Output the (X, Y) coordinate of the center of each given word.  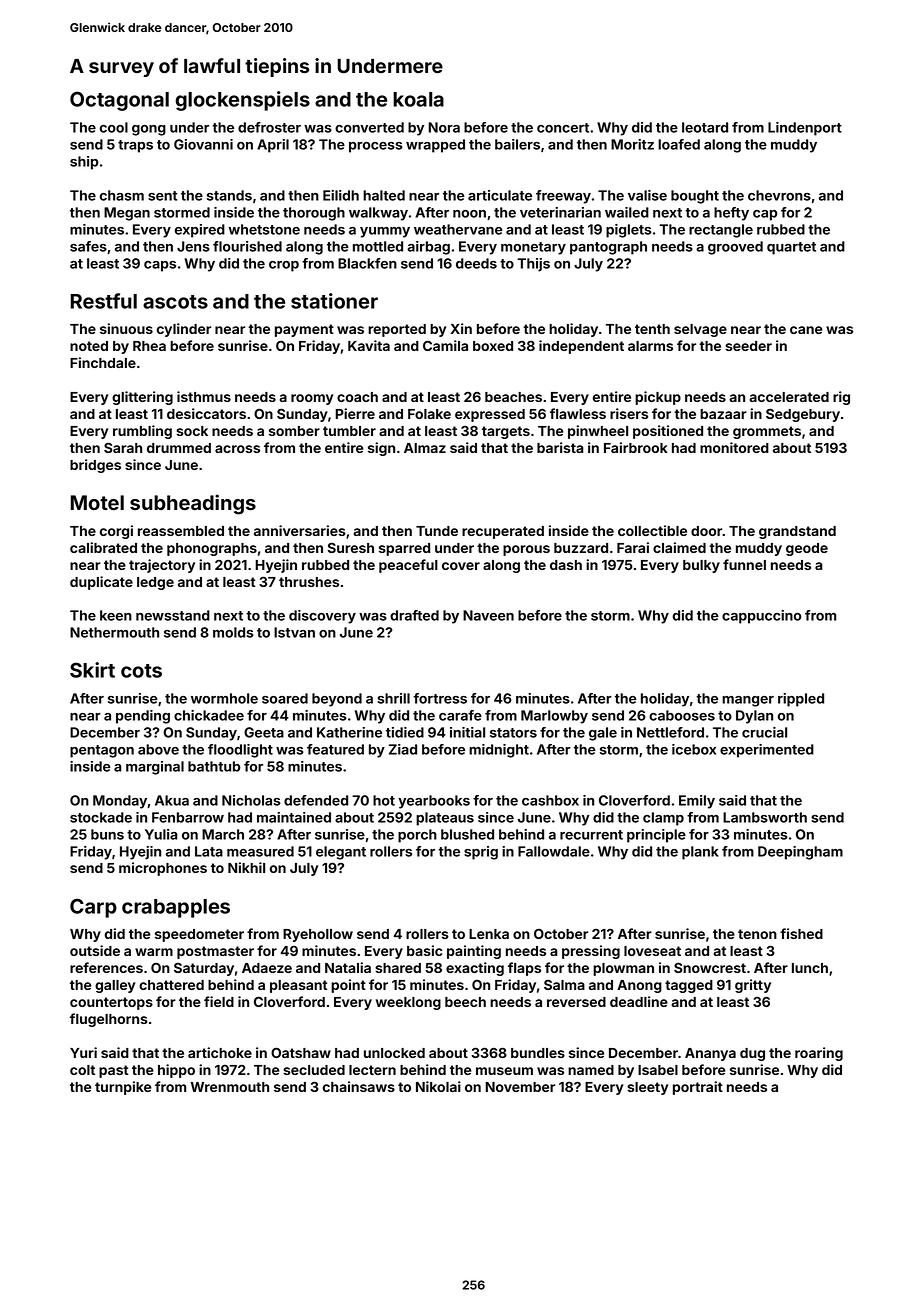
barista (560, 447)
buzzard (581, 548)
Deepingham (800, 853)
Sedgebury (803, 415)
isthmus (204, 396)
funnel (744, 564)
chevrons (779, 195)
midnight (499, 751)
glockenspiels (243, 101)
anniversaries (300, 530)
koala (418, 99)
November (520, 1087)
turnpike (123, 1088)
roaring (819, 1054)
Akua (172, 800)
